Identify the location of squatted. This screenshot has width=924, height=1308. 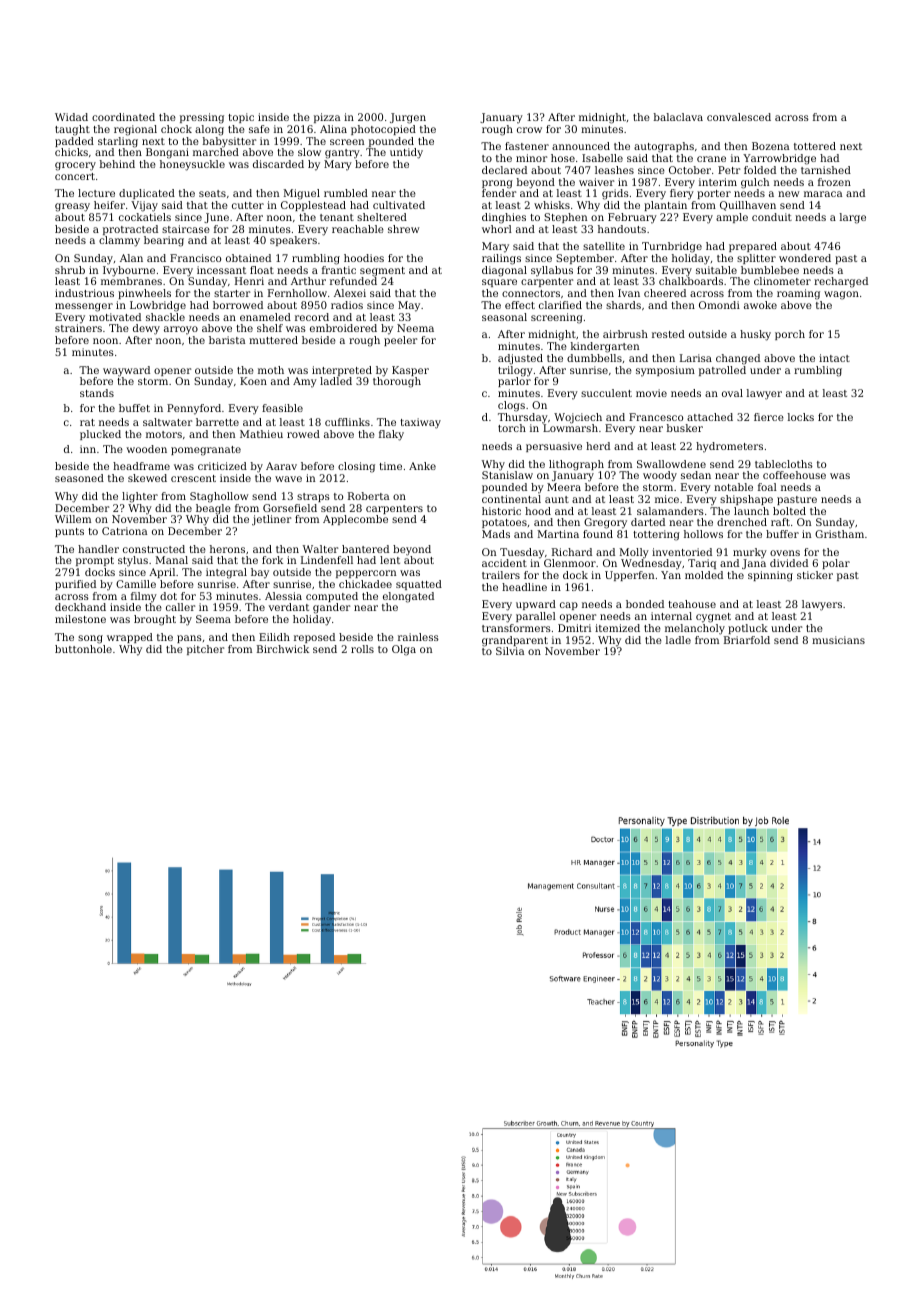
(419, 585).
